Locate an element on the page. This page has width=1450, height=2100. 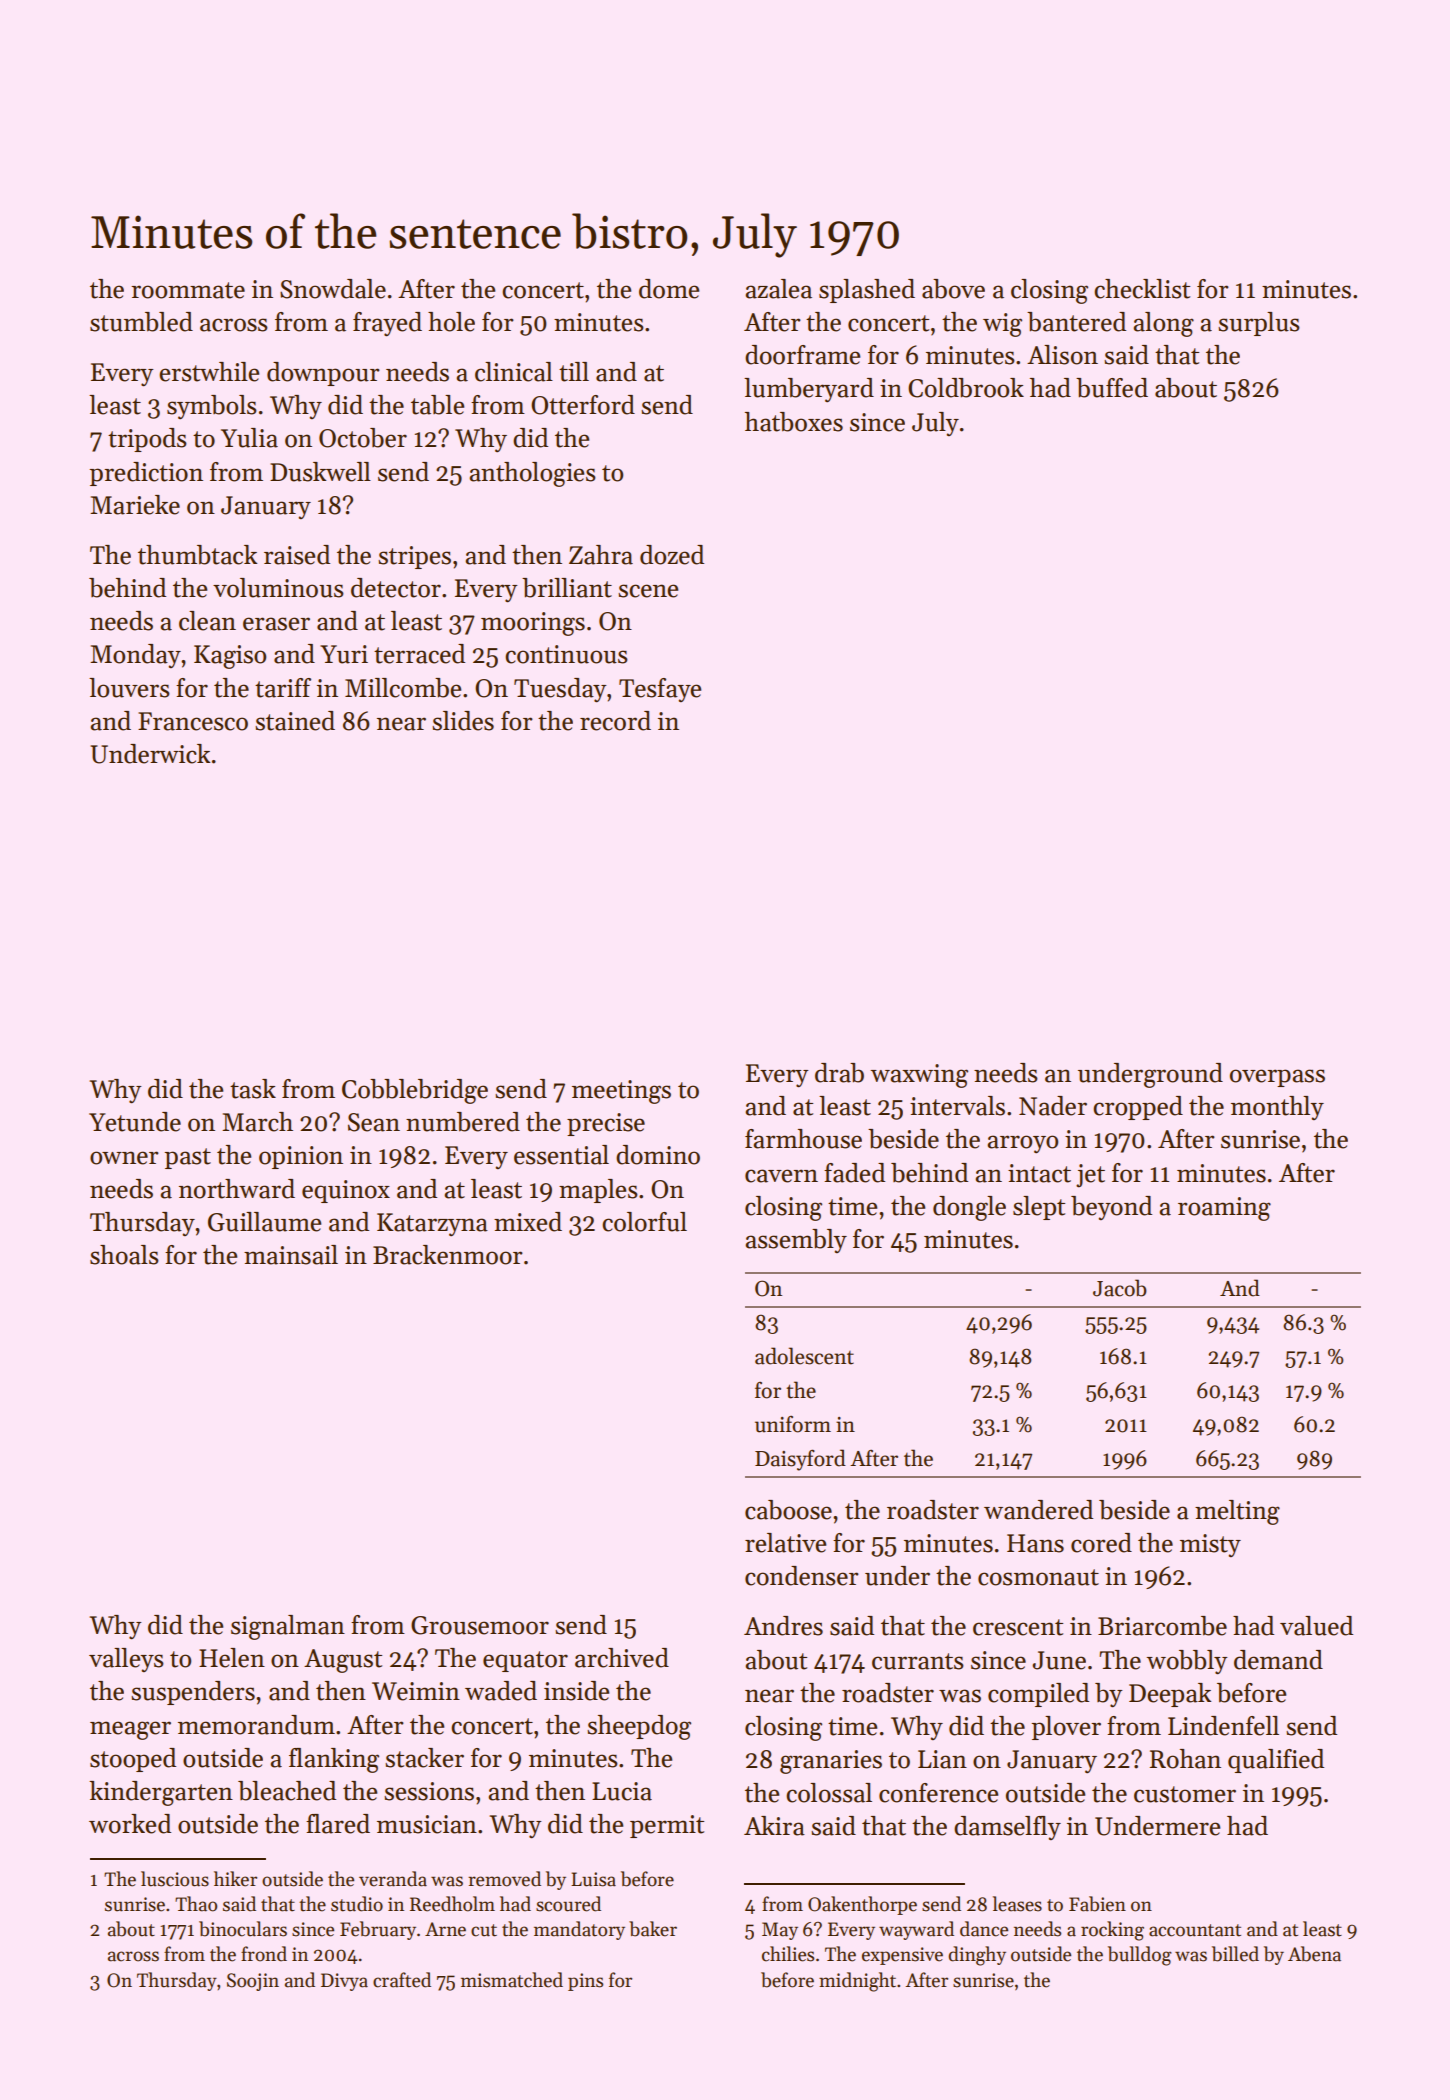
Yetunde is located at coordinates (135, 1122).
